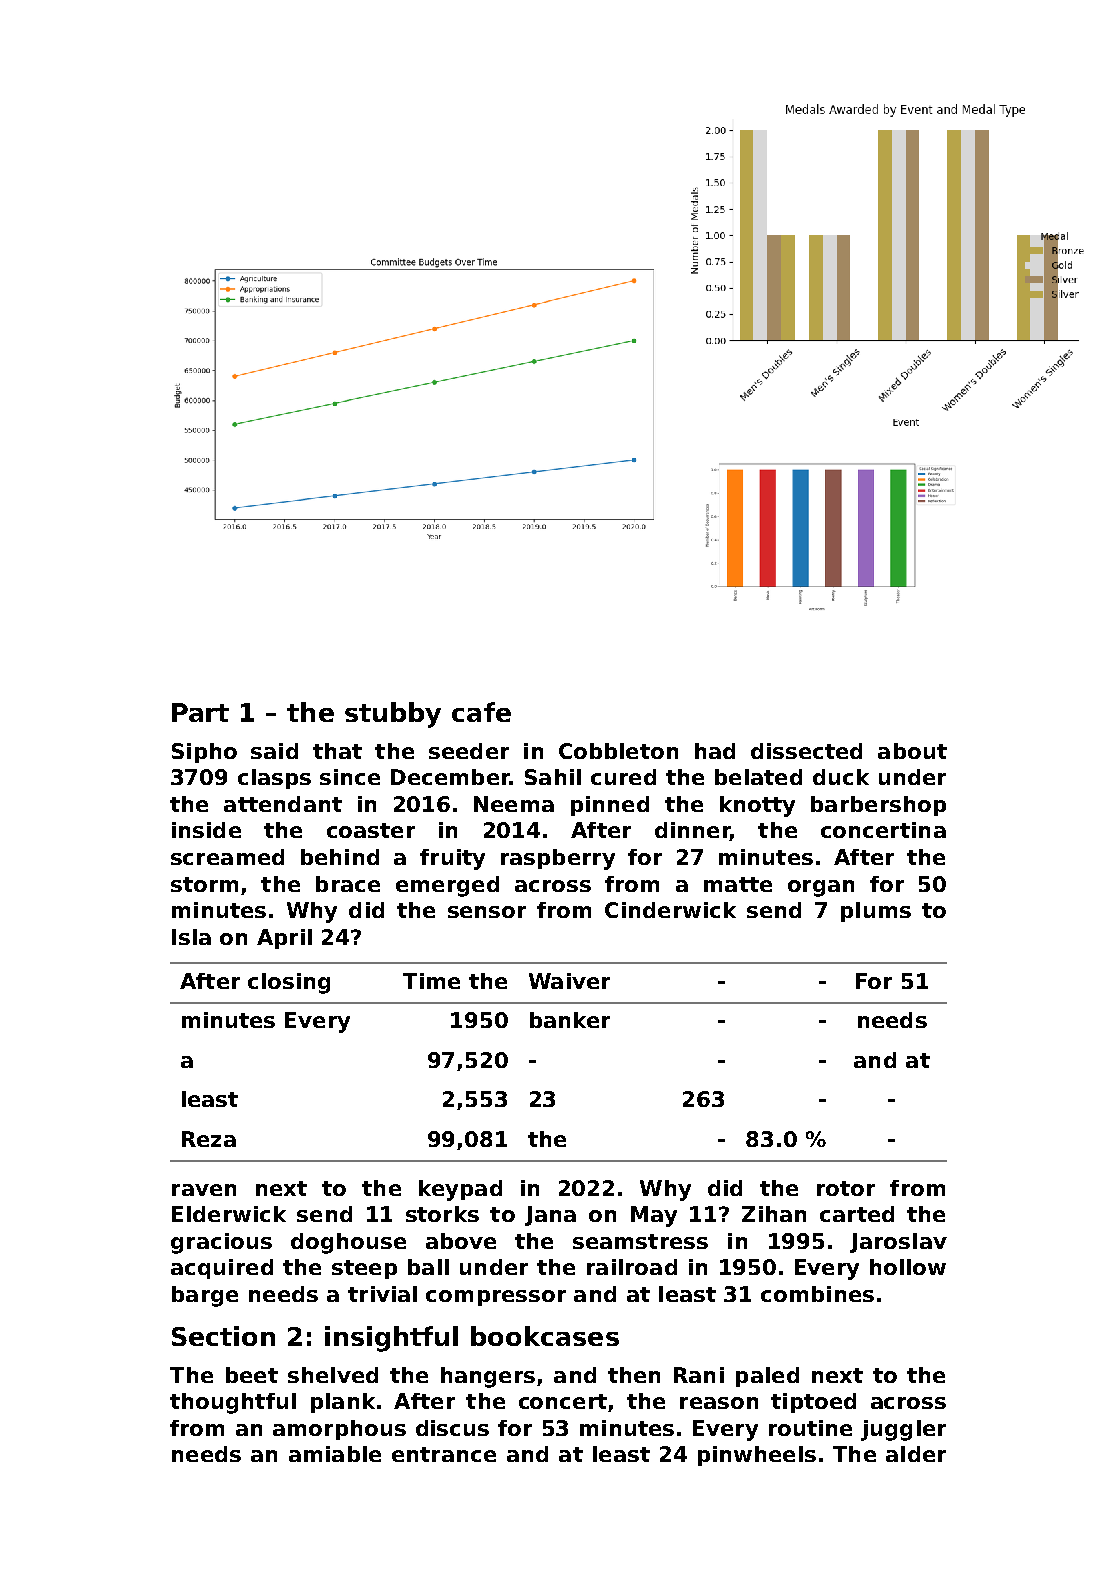  What do you see at coordinates (481, 712) in the screenshot?
I see `cafe` at bounding box center [481, 712].
